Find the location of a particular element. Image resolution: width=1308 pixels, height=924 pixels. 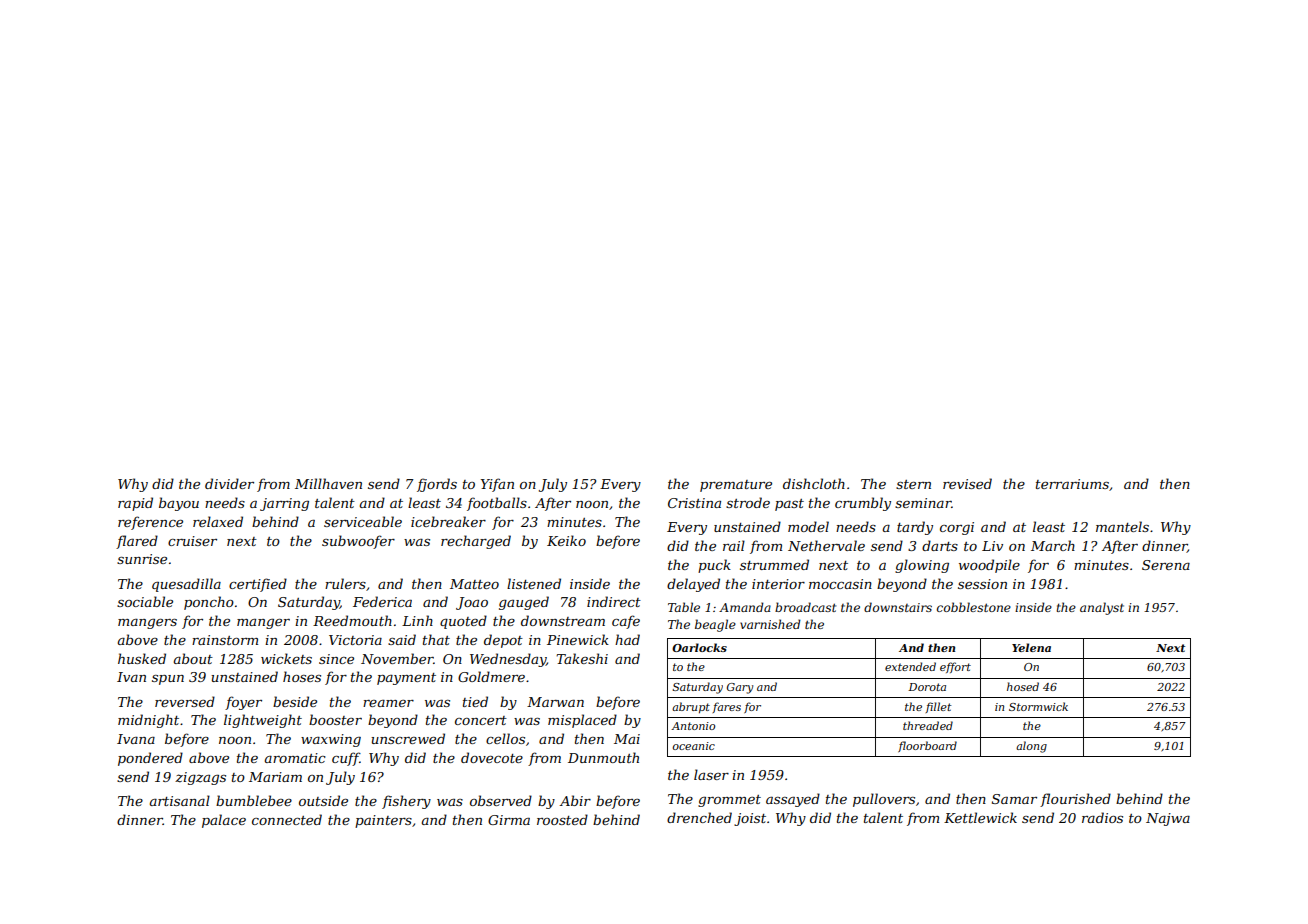

Serena is located at coordinates (1166, 565).
